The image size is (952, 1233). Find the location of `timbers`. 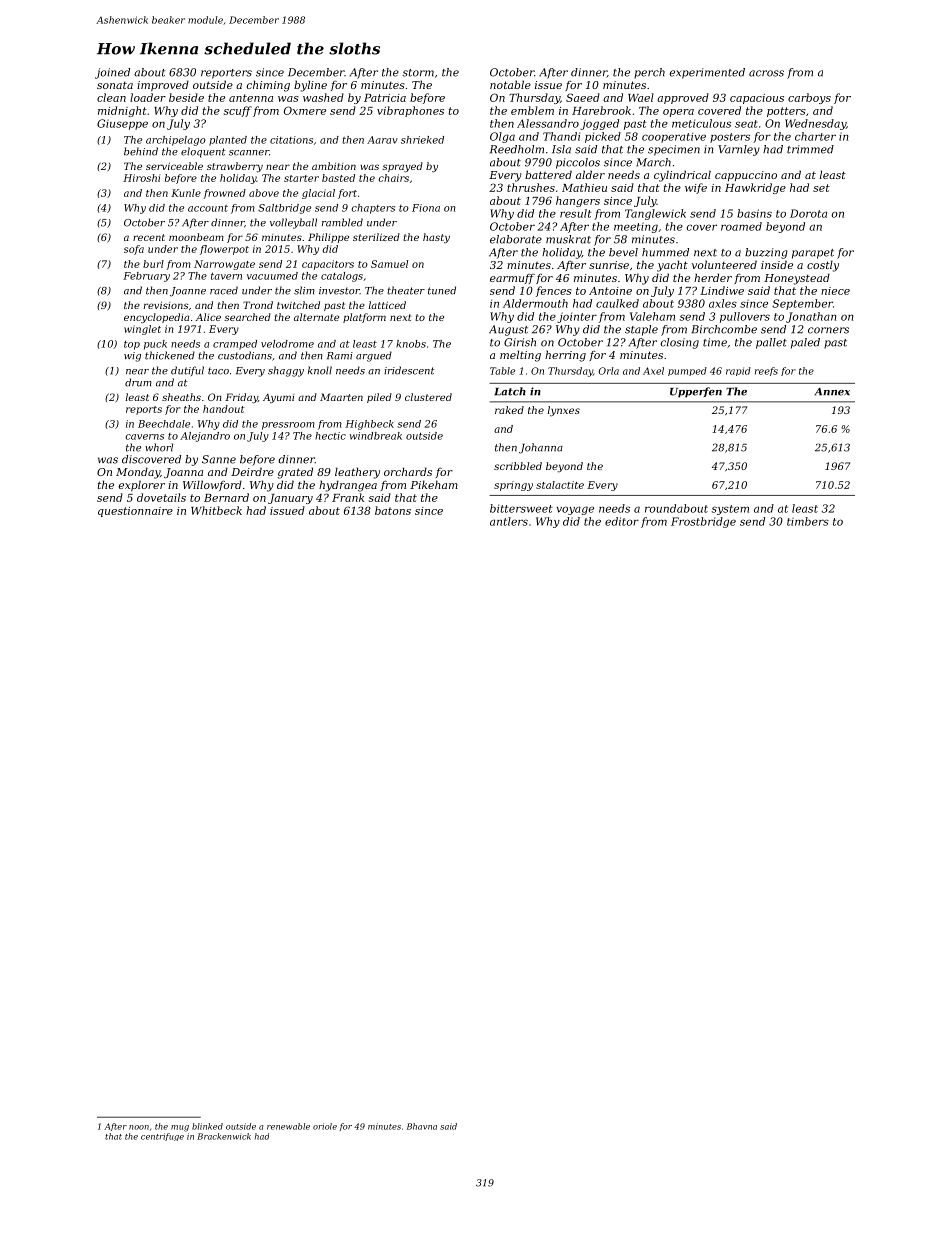

timbers is located at coordinates (808, 521).
